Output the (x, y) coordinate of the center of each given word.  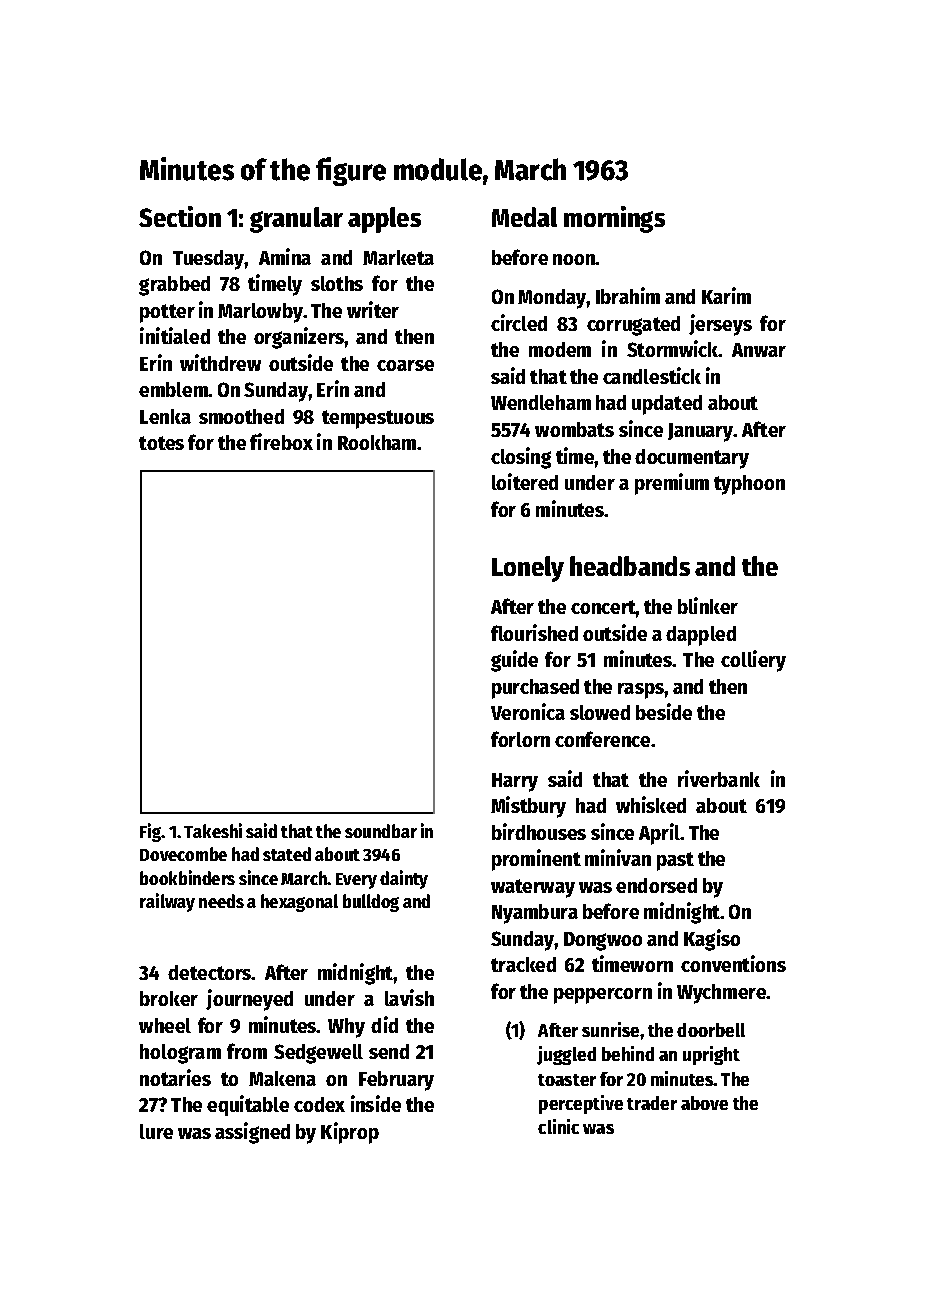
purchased (535, 689)
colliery (753, 661)
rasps (641, 691)
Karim (726, 295)
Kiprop (350, 1133)
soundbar (381, 831)
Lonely (528, 569)
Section (180, 216)
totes (161, 443)
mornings (614, 219)
